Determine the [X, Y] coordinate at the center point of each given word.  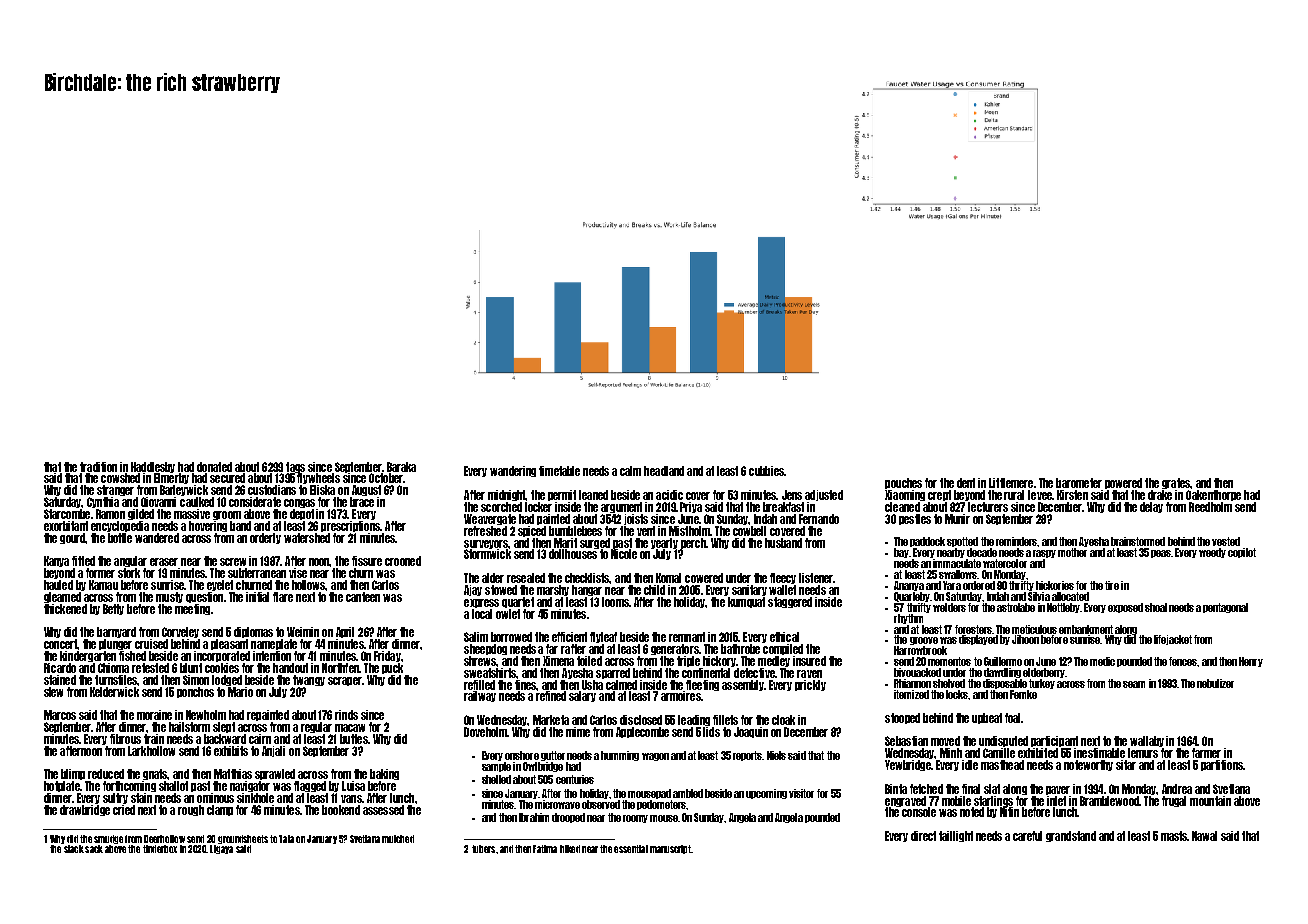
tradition [98, 467]
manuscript [671, 849]
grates [1176, 483]
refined [551, 696]
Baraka [401, 467]
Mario [240, 692]
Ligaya [221, 849]
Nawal [1204, 836]
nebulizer [1215, 683]
